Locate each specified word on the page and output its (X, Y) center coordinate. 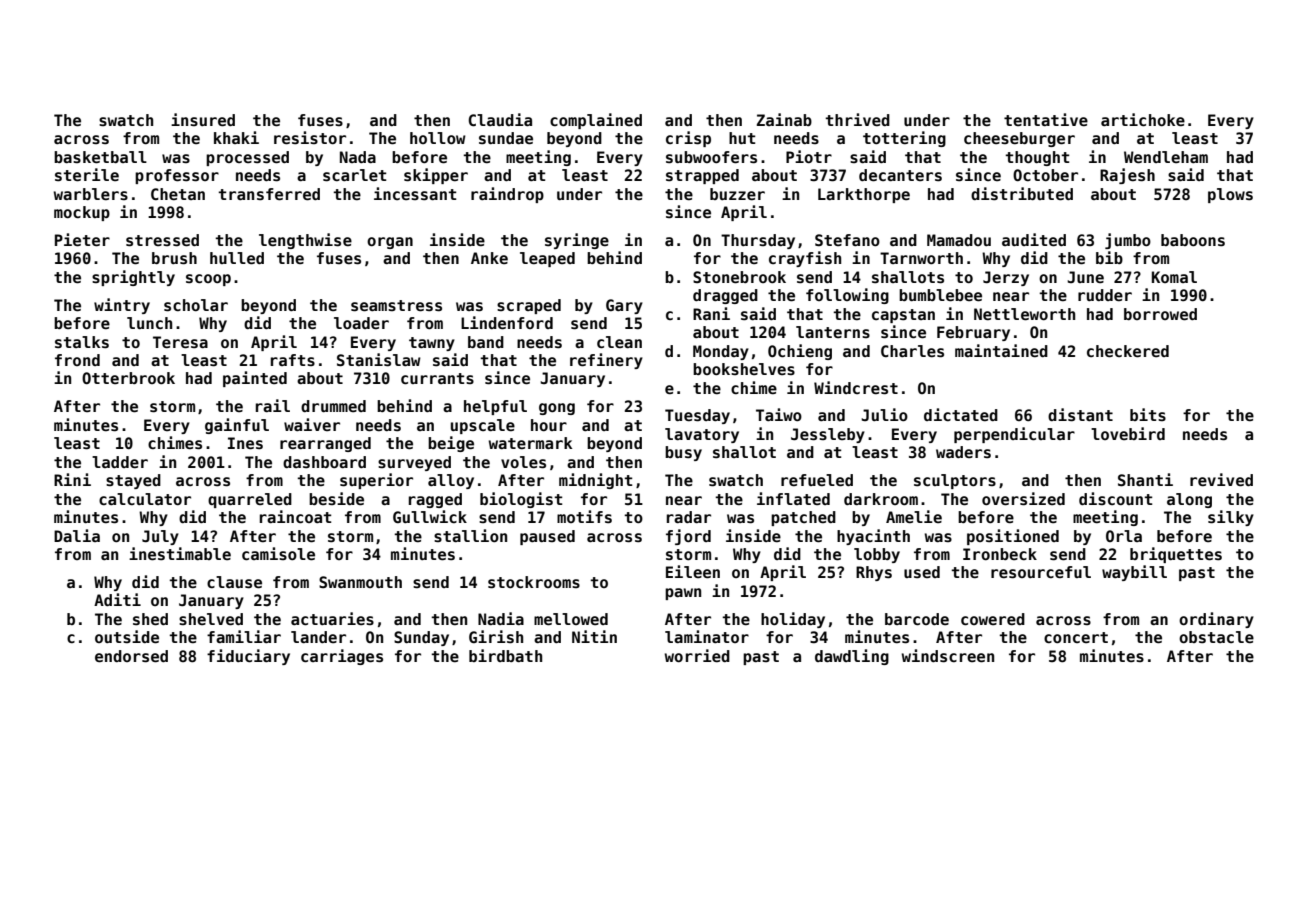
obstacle (1216, 637)
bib (1109, 257)
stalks (82, 342)
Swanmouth (360, 582)
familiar (244, 636)
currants (437, 379)
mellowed (571, 619)
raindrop (507, 195)
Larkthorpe (864, 195)
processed (247, 158)
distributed (1022, 194)
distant (1080, 415)
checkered (1128, 351)
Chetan (178, 194)
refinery (606, 361)
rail (273, 405)
